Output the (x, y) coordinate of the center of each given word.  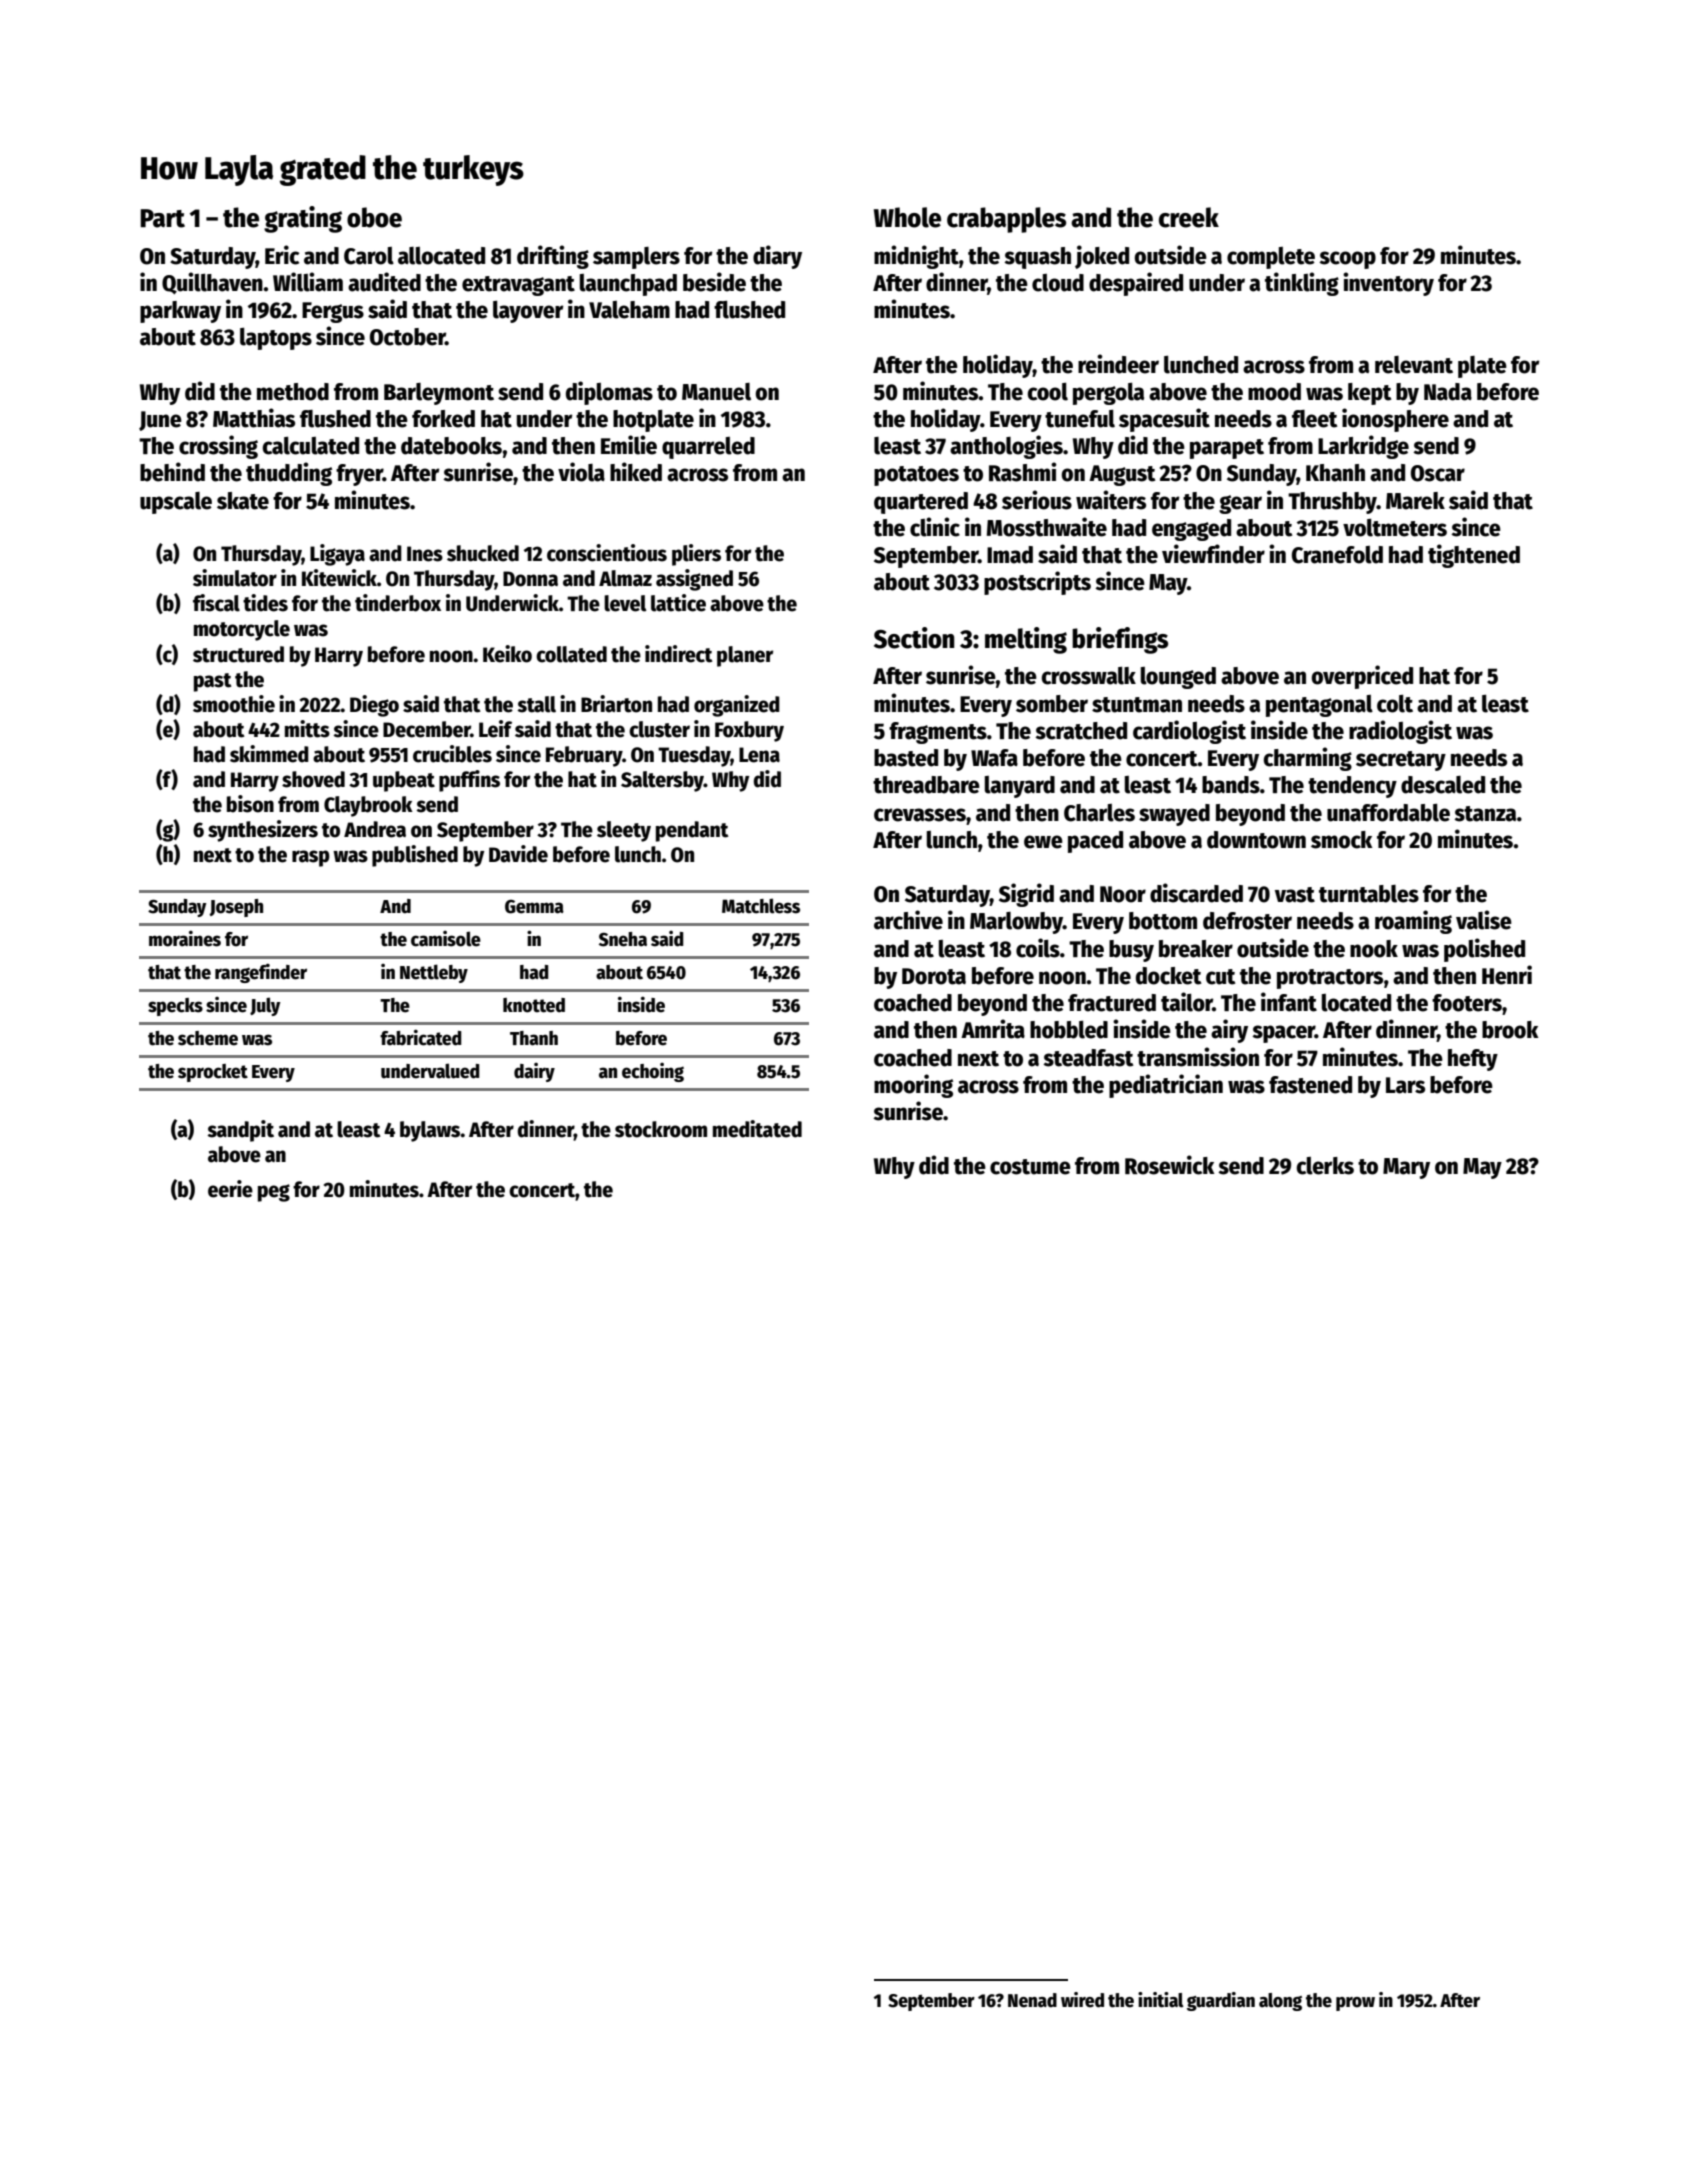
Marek (1415, 501)
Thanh (534, 1038)
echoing (653, 1072)
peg (274, 1193)
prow (1355, 2004)
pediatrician (1166, 1086)
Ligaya (337, 555)
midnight (916, 257)
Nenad (1032, 2000)
